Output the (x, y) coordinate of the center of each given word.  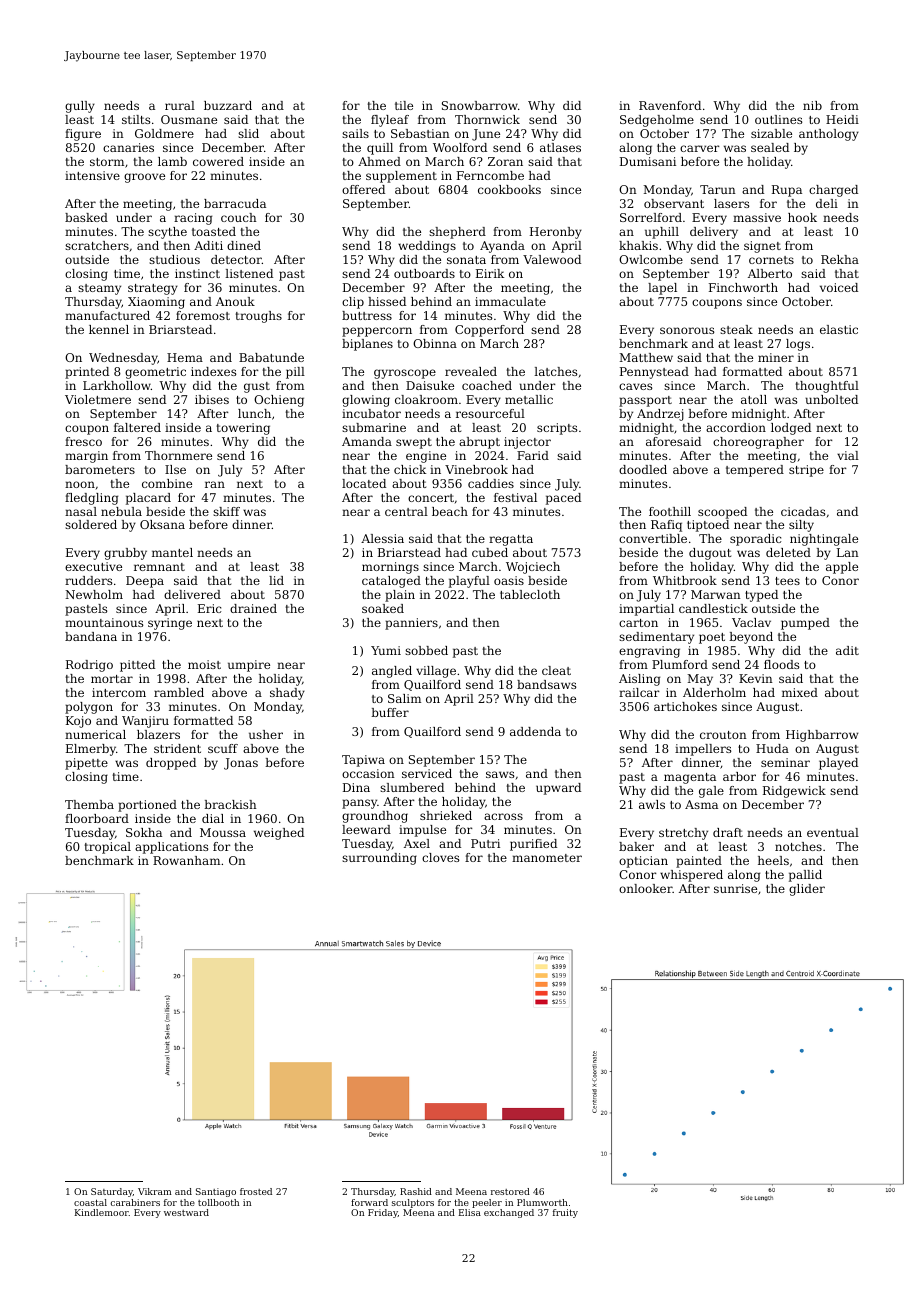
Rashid (416, 1191)
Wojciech (533, 568)
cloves (440, 857)
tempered (755, 471)
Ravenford (670, 105)
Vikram (155, 1191)
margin (86, 457)
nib (812, 105)
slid (248, 133)
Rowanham (186, 860)
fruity (565, 1213)
